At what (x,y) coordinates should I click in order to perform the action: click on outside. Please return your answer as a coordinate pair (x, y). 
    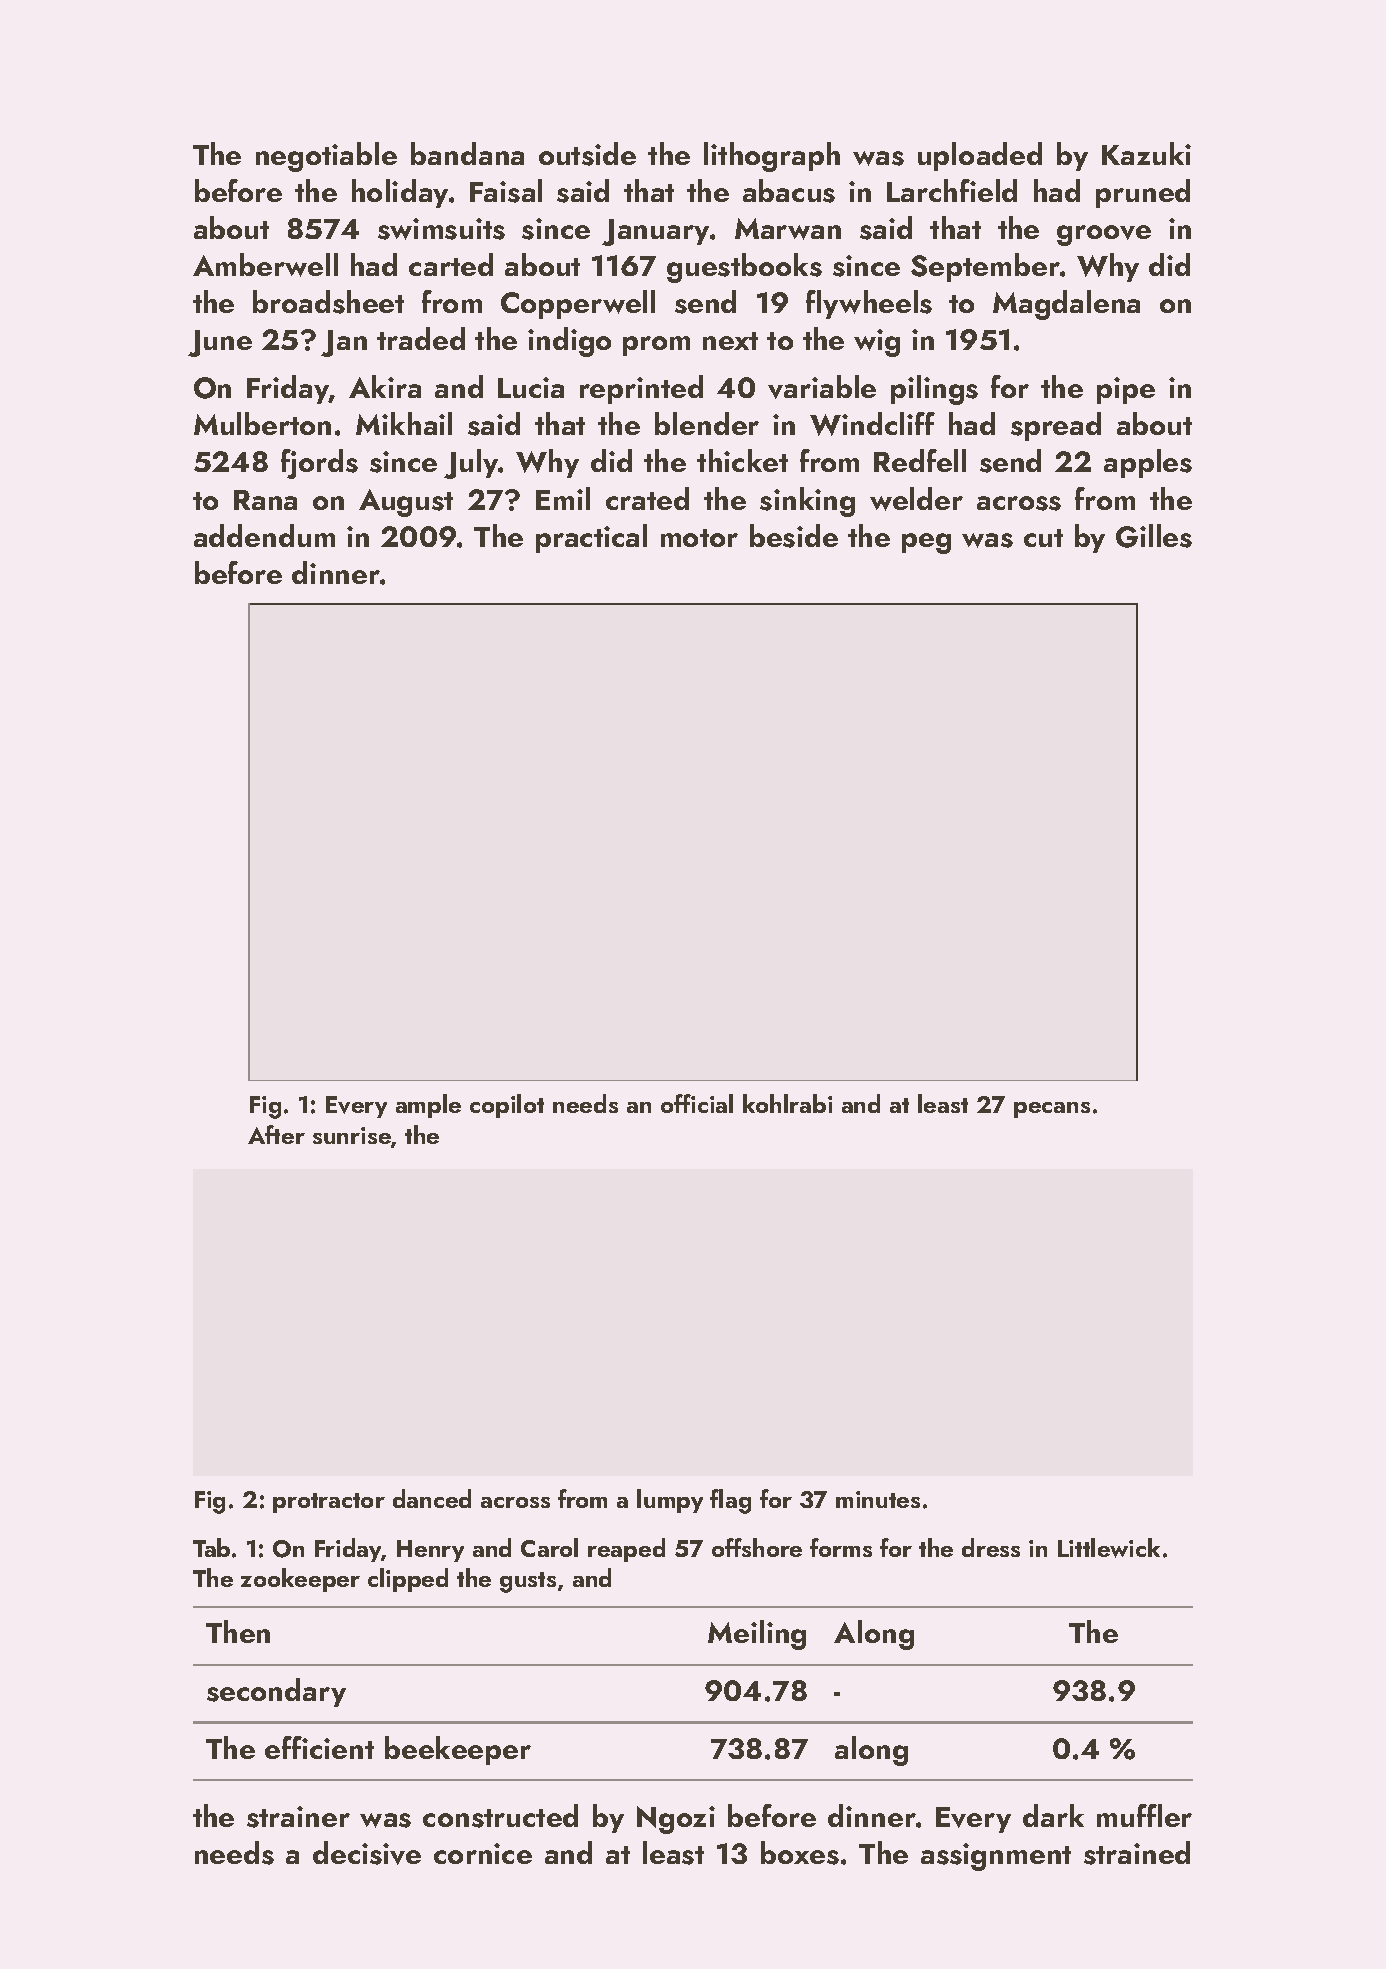
    Looking at the image, I should click on (587, 154).
